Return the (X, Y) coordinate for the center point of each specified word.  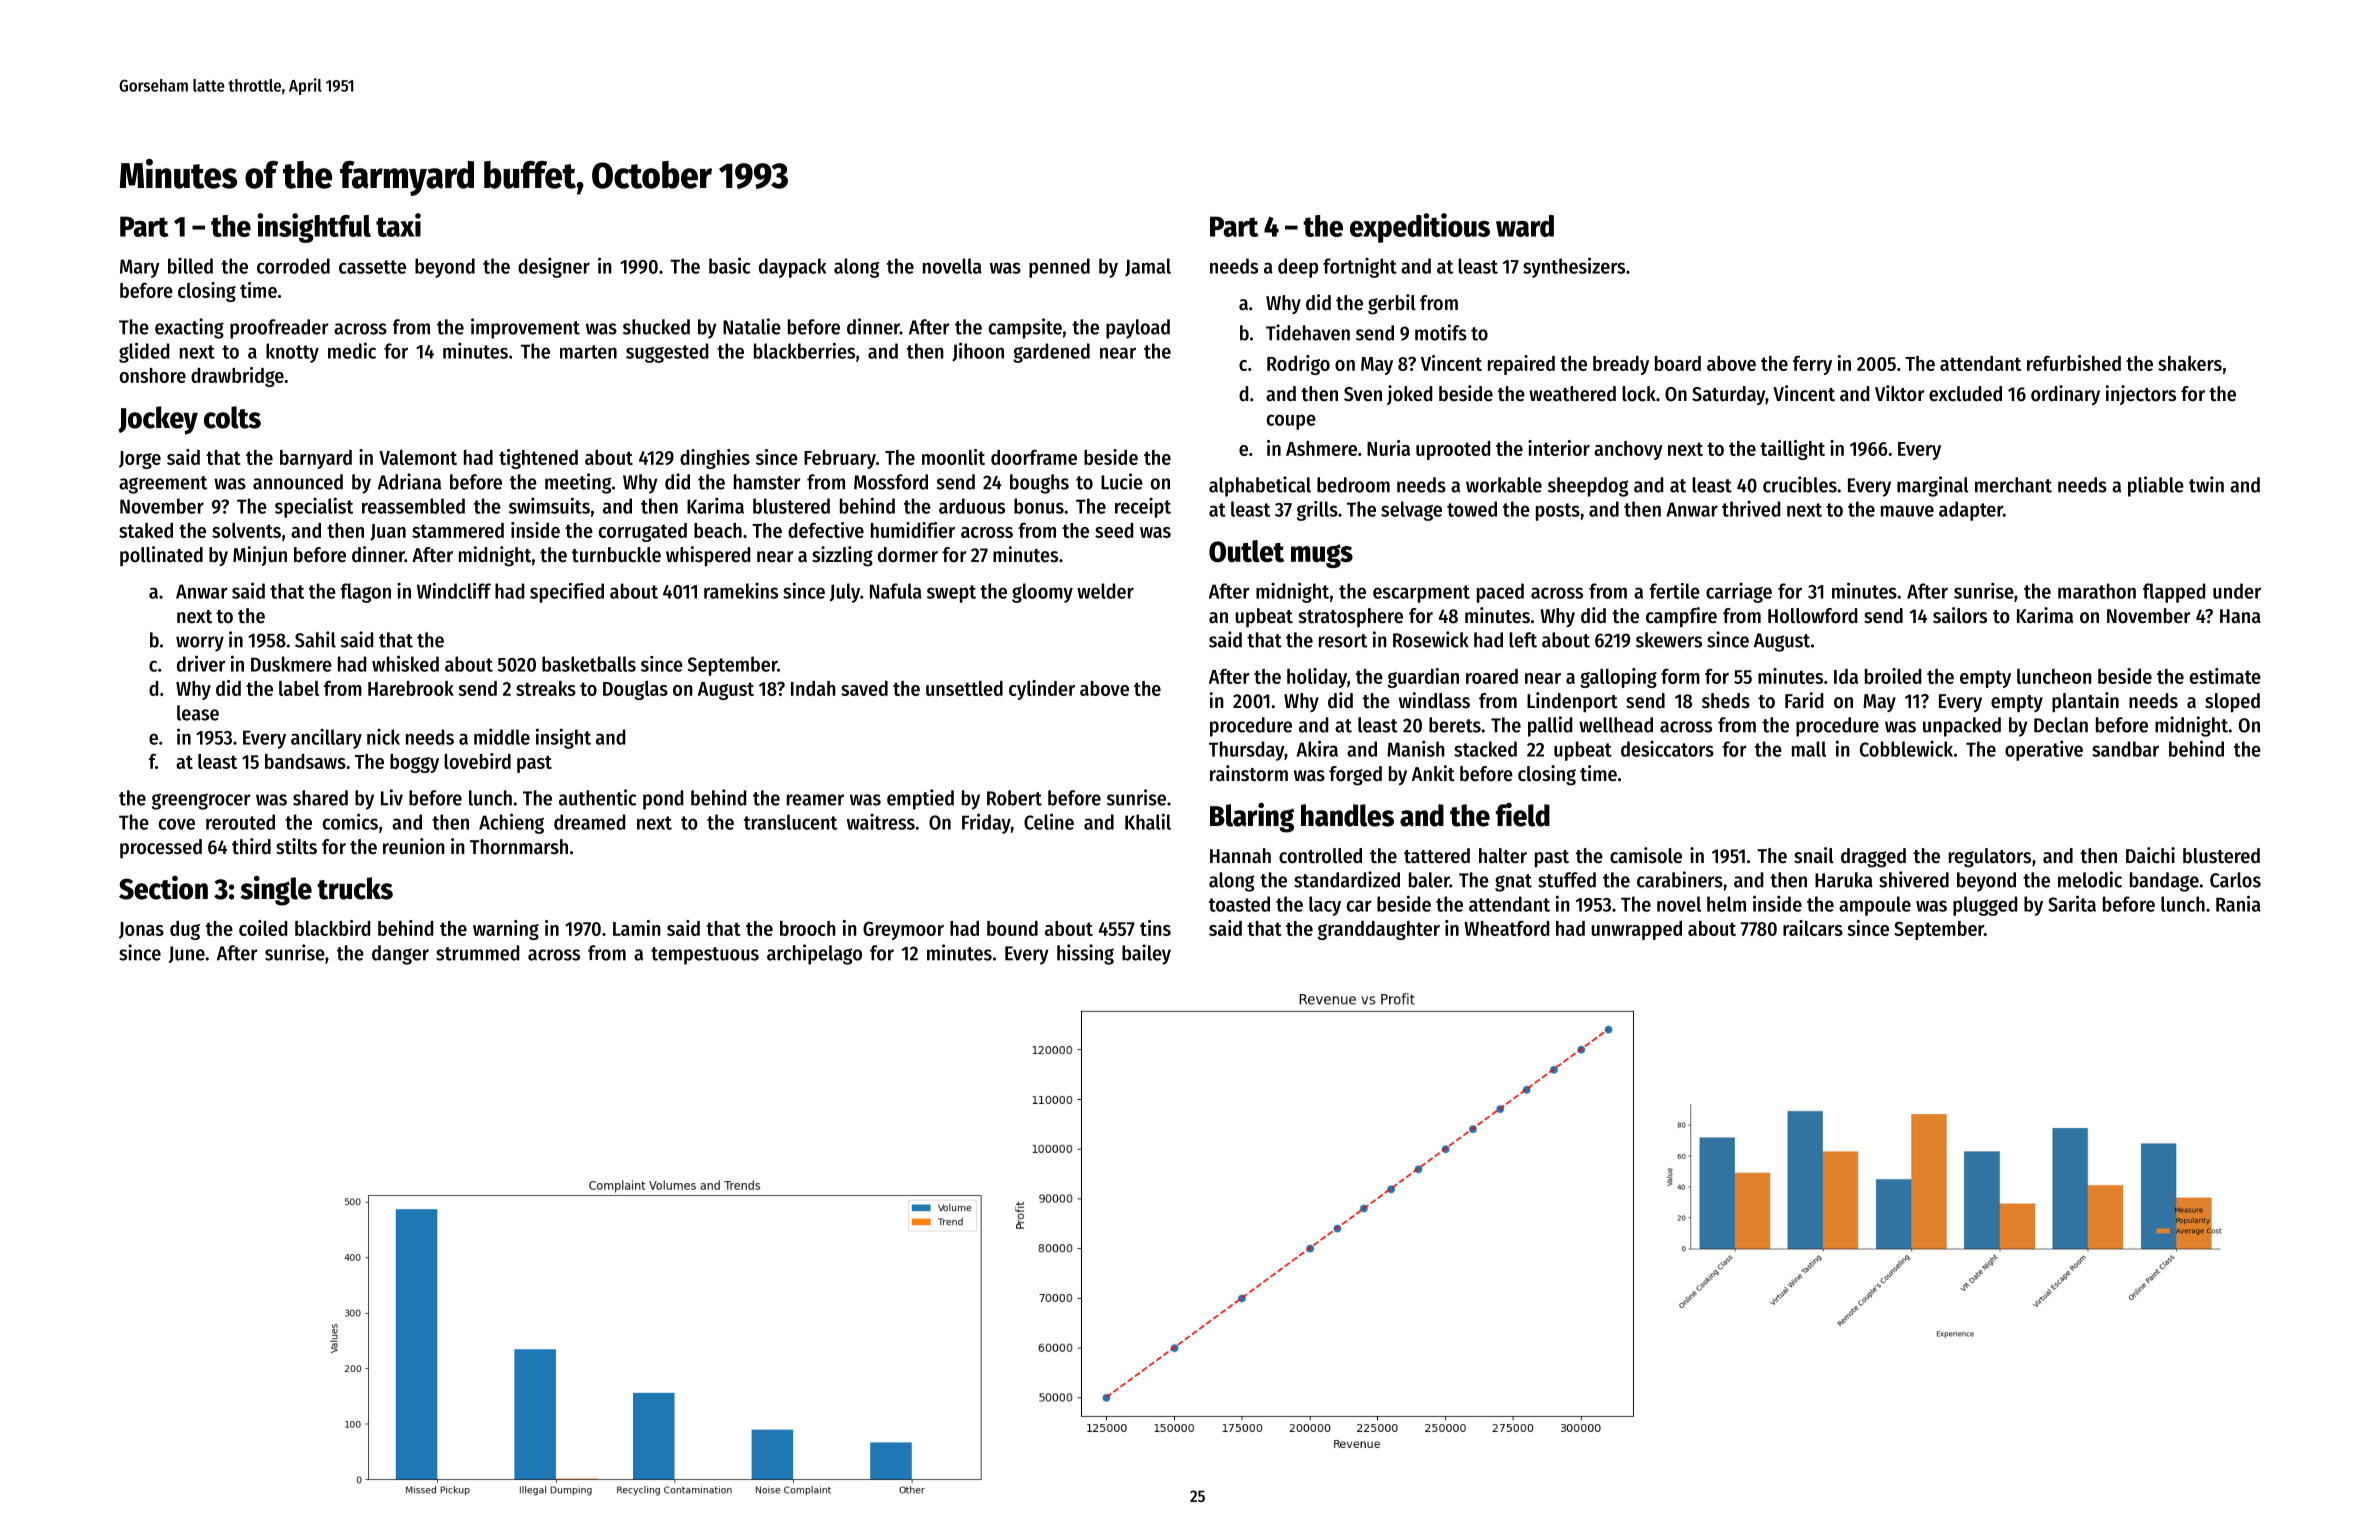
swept (951, 594)
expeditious (1420, 228)
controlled (1320, 856)
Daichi (2150, 855)
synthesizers (1574, 267)
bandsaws (305, 761)
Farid (1804, 700)
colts (232, 417)
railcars (1813, 928)
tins (1155, 928)
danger (400, 955)
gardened (1051, 353)
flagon (365, 593)
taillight (1792, 450)
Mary (140, 268)
